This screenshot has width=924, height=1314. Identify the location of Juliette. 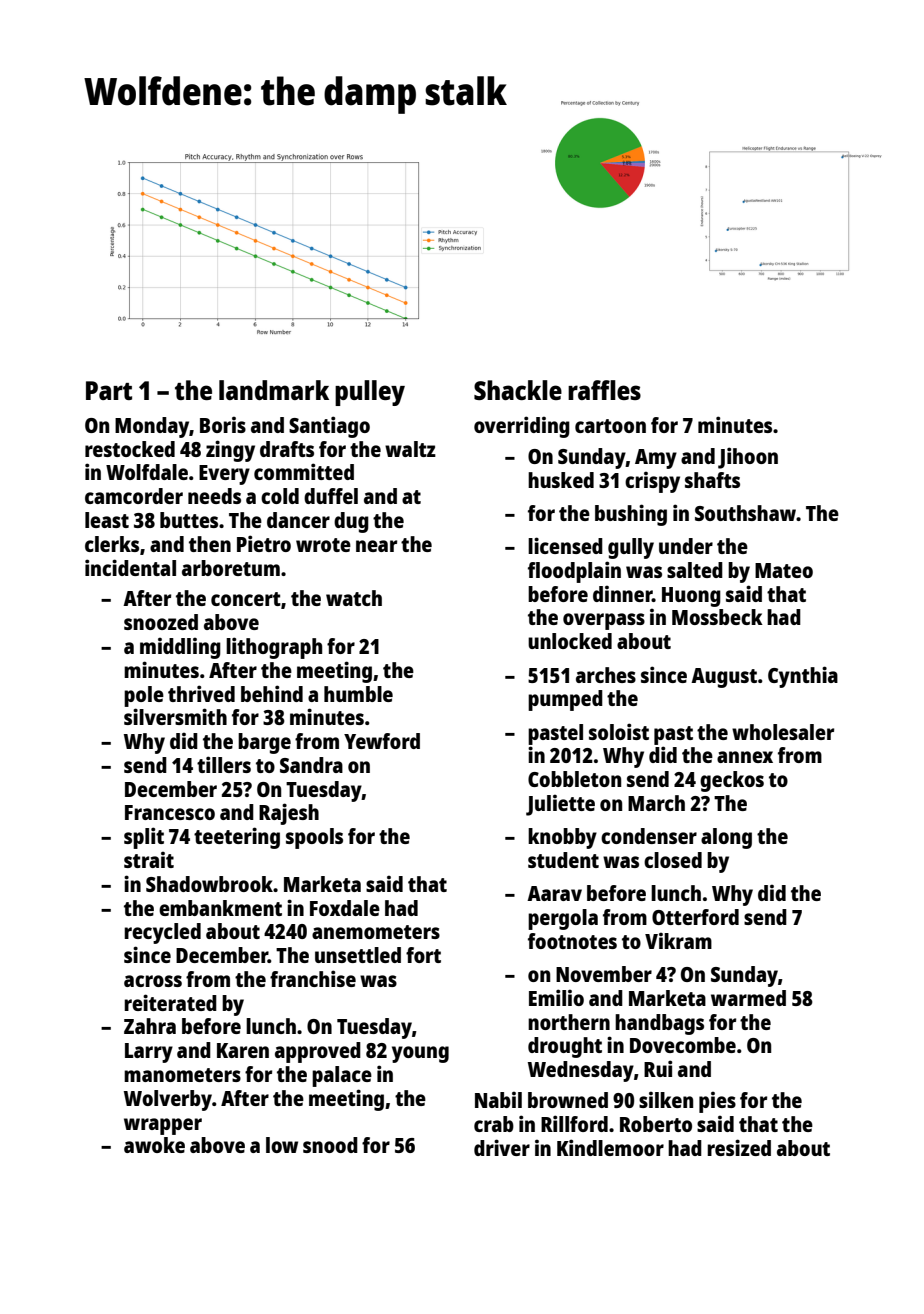
(560, 805).
